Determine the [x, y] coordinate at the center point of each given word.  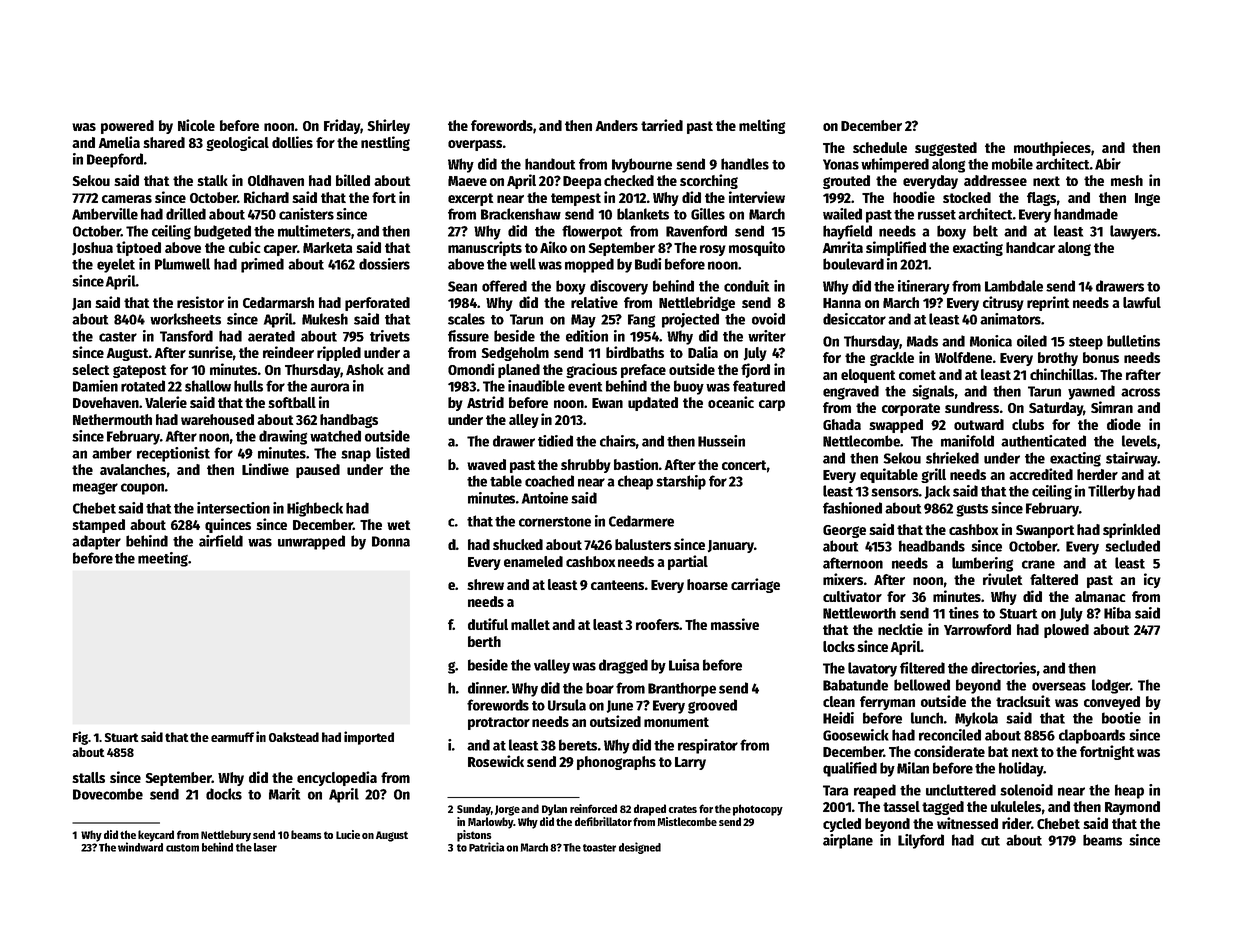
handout [550, 164]
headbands [932, 546]
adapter [96, 542]
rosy [713, 250]
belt [985, 231]
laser [265, 847]
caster [118, 337]
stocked [967, 197]
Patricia [487, 847]
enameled [533, 561]
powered [127, 127]
